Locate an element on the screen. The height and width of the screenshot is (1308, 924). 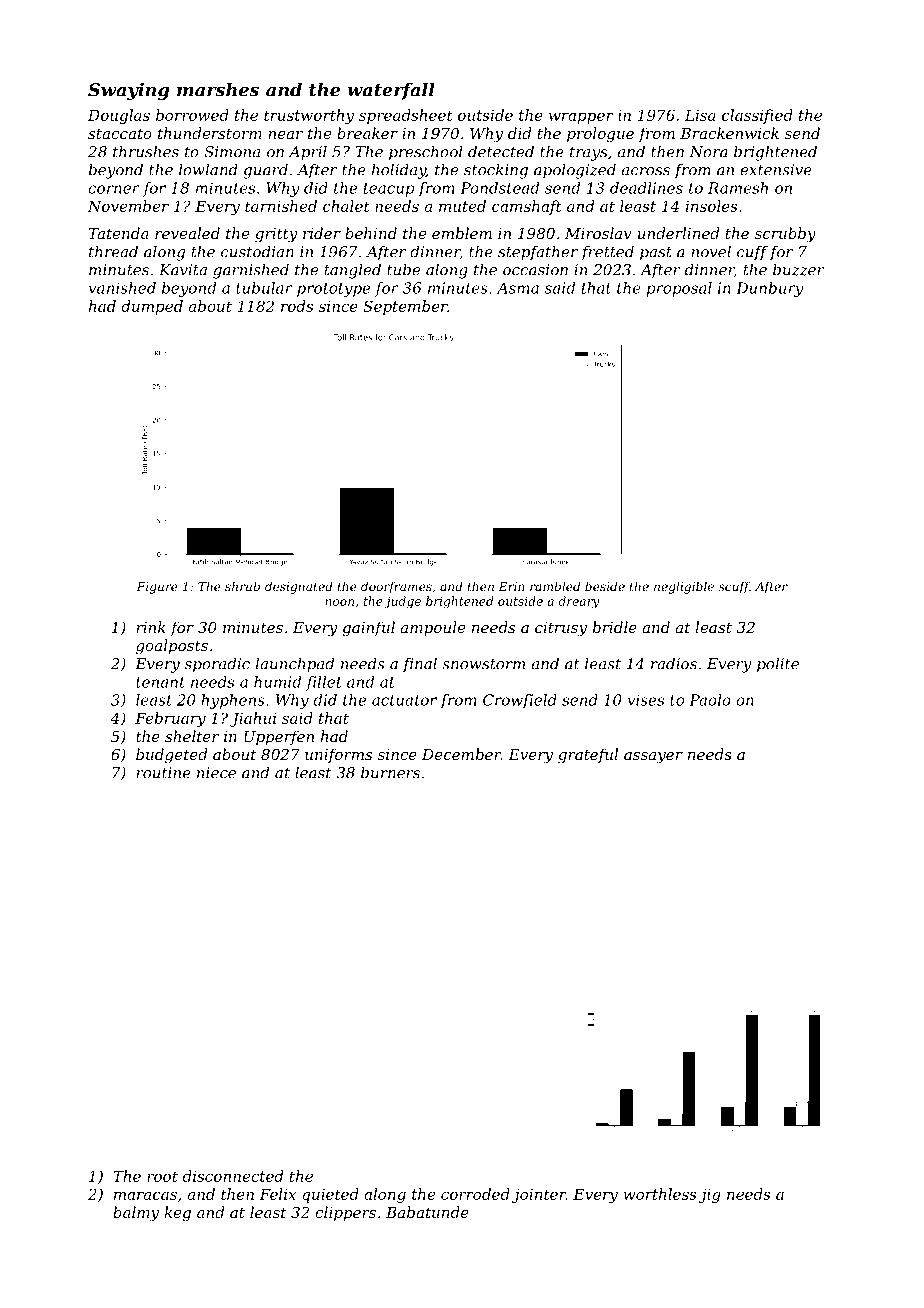
rods is located at coordinates (297, 306).
